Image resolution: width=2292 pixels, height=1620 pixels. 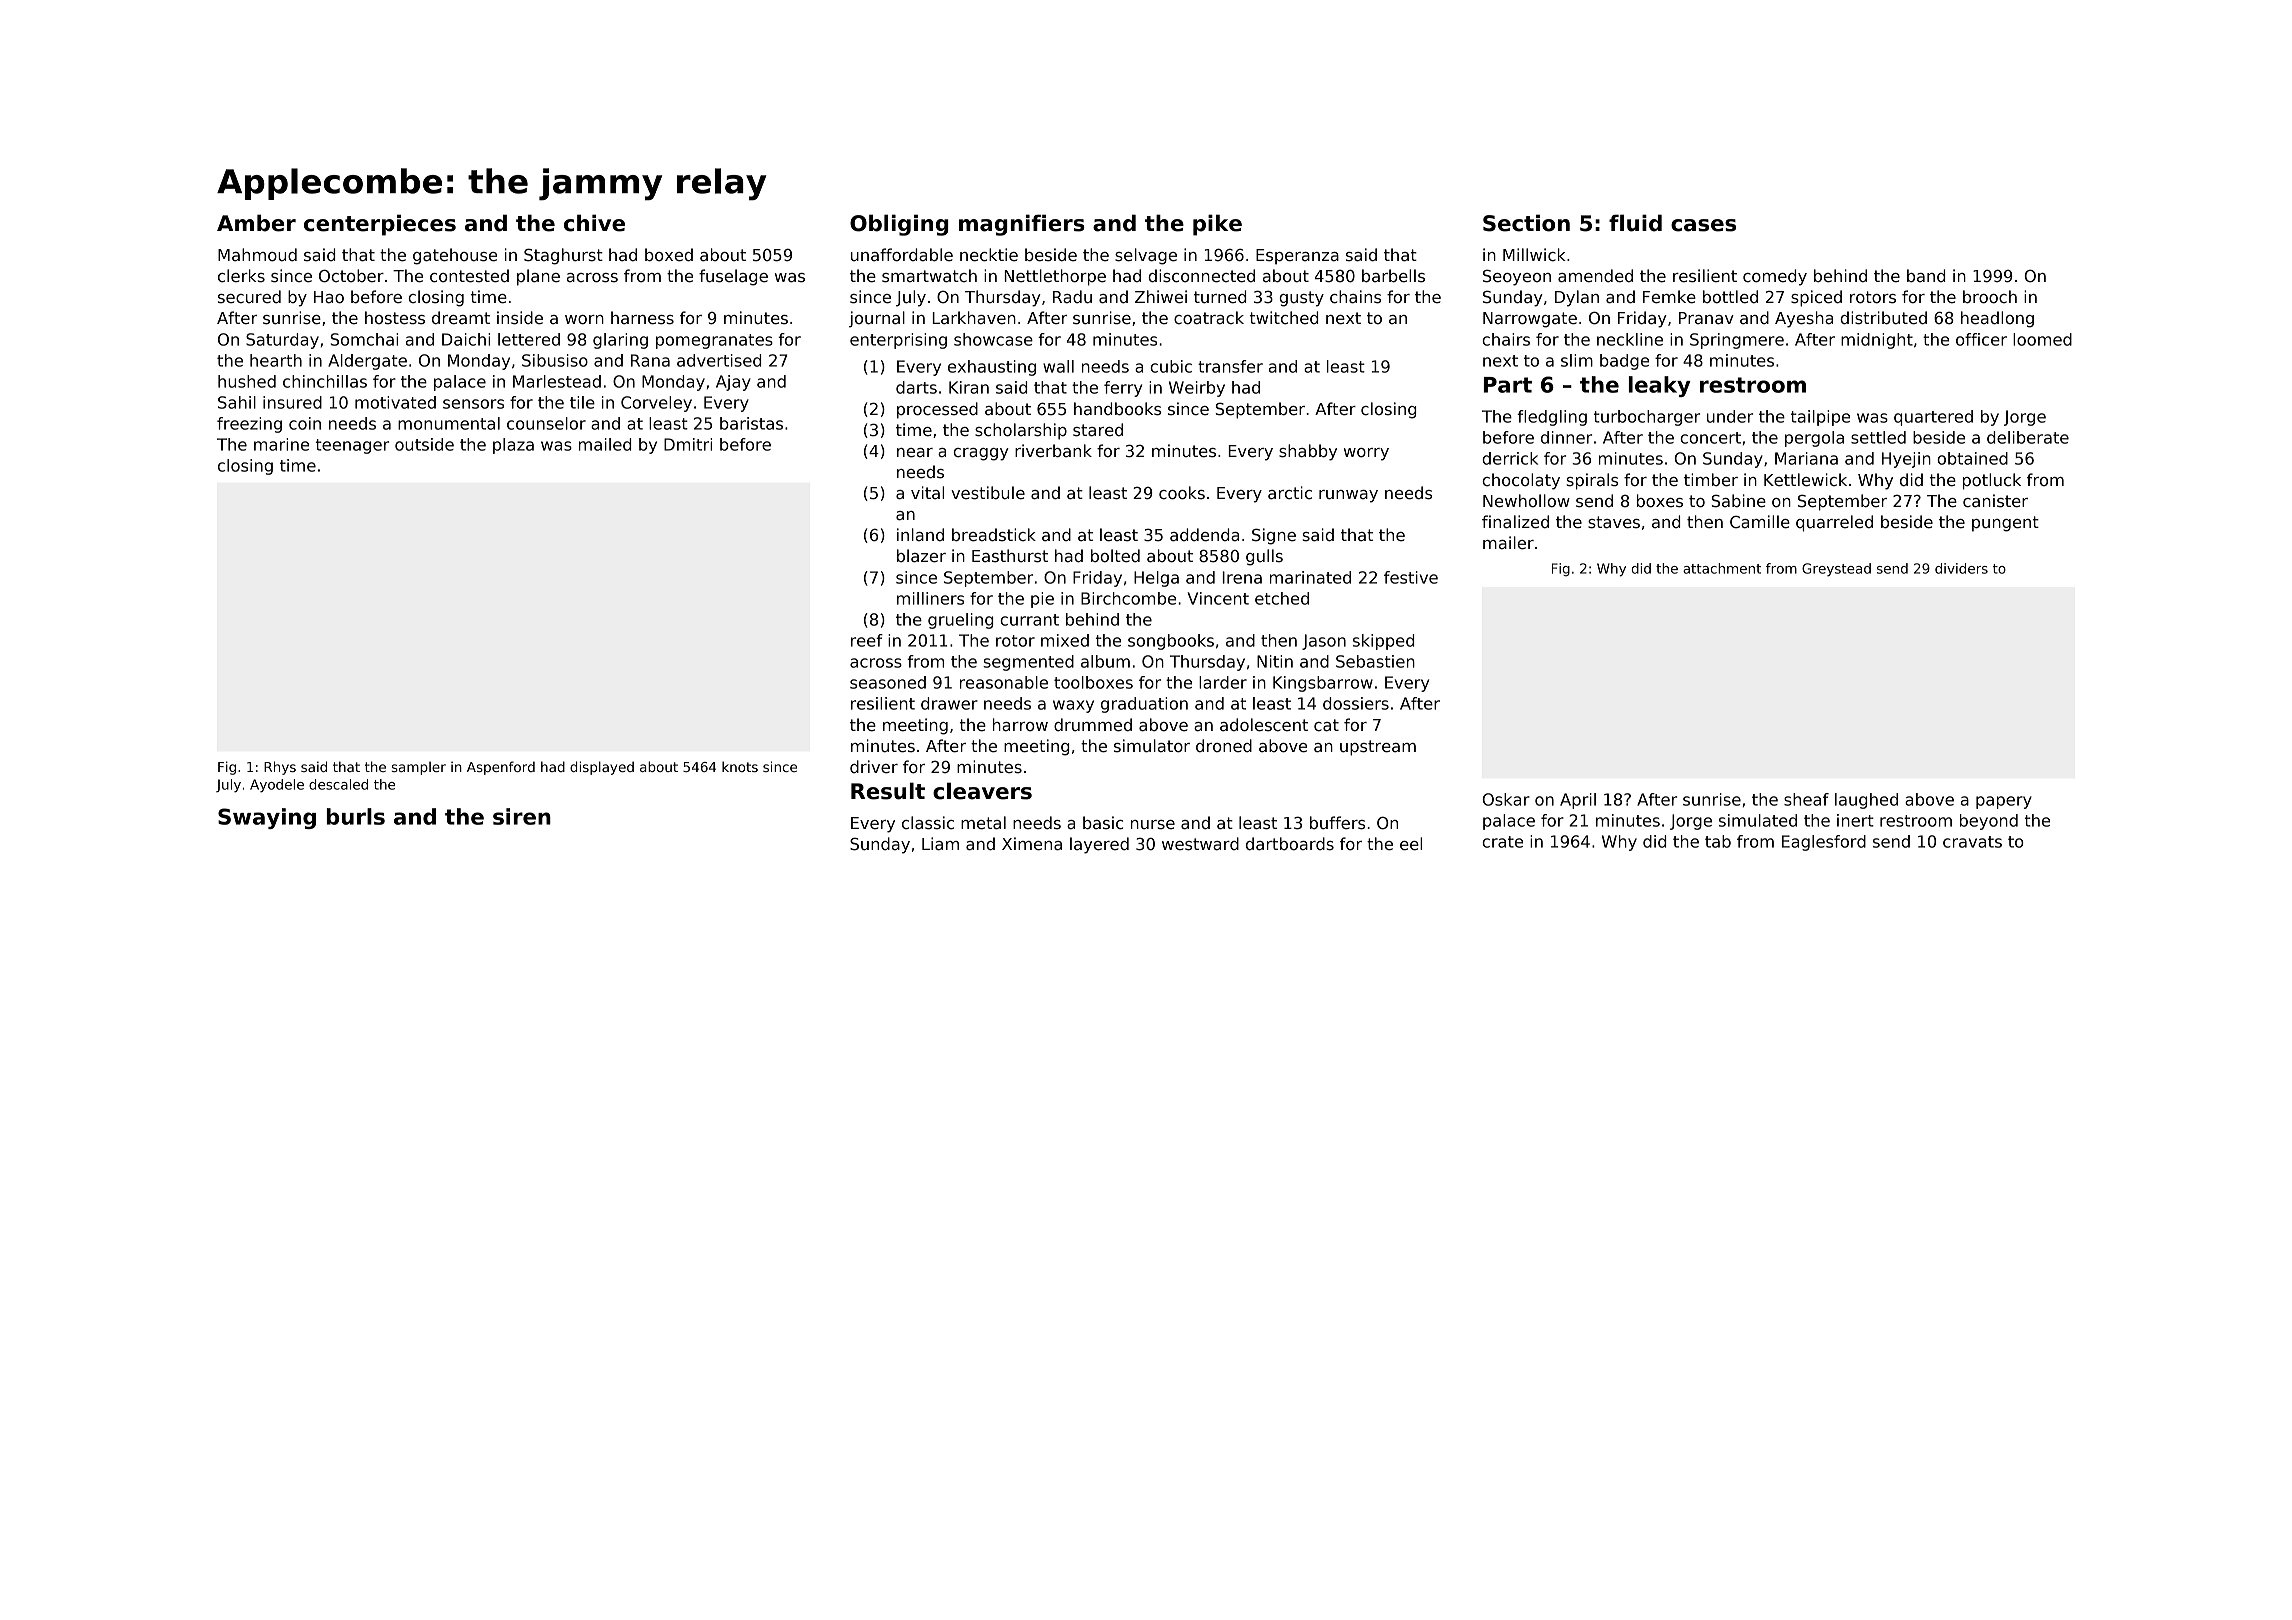 I want to click on runway, so click(x=1348, y=496).
